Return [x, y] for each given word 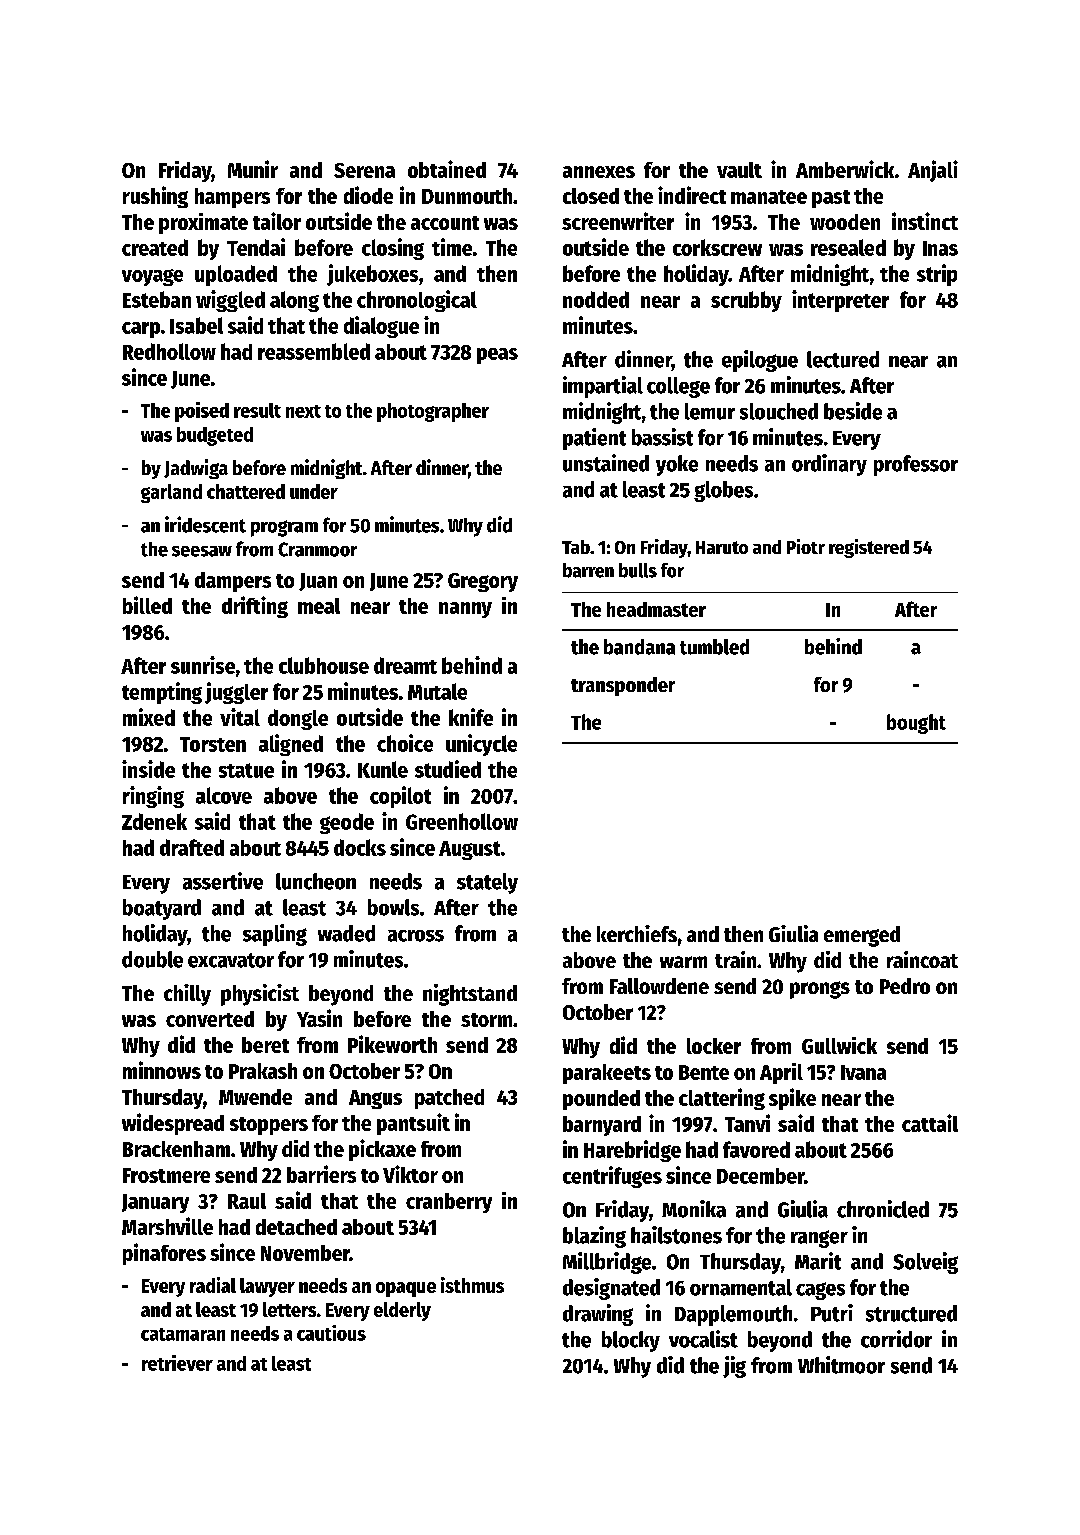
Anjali [933, 171]
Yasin [319, 1018]
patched [449, 1099]
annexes [599, 172]
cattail [930, 1123]
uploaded [236, 275]
